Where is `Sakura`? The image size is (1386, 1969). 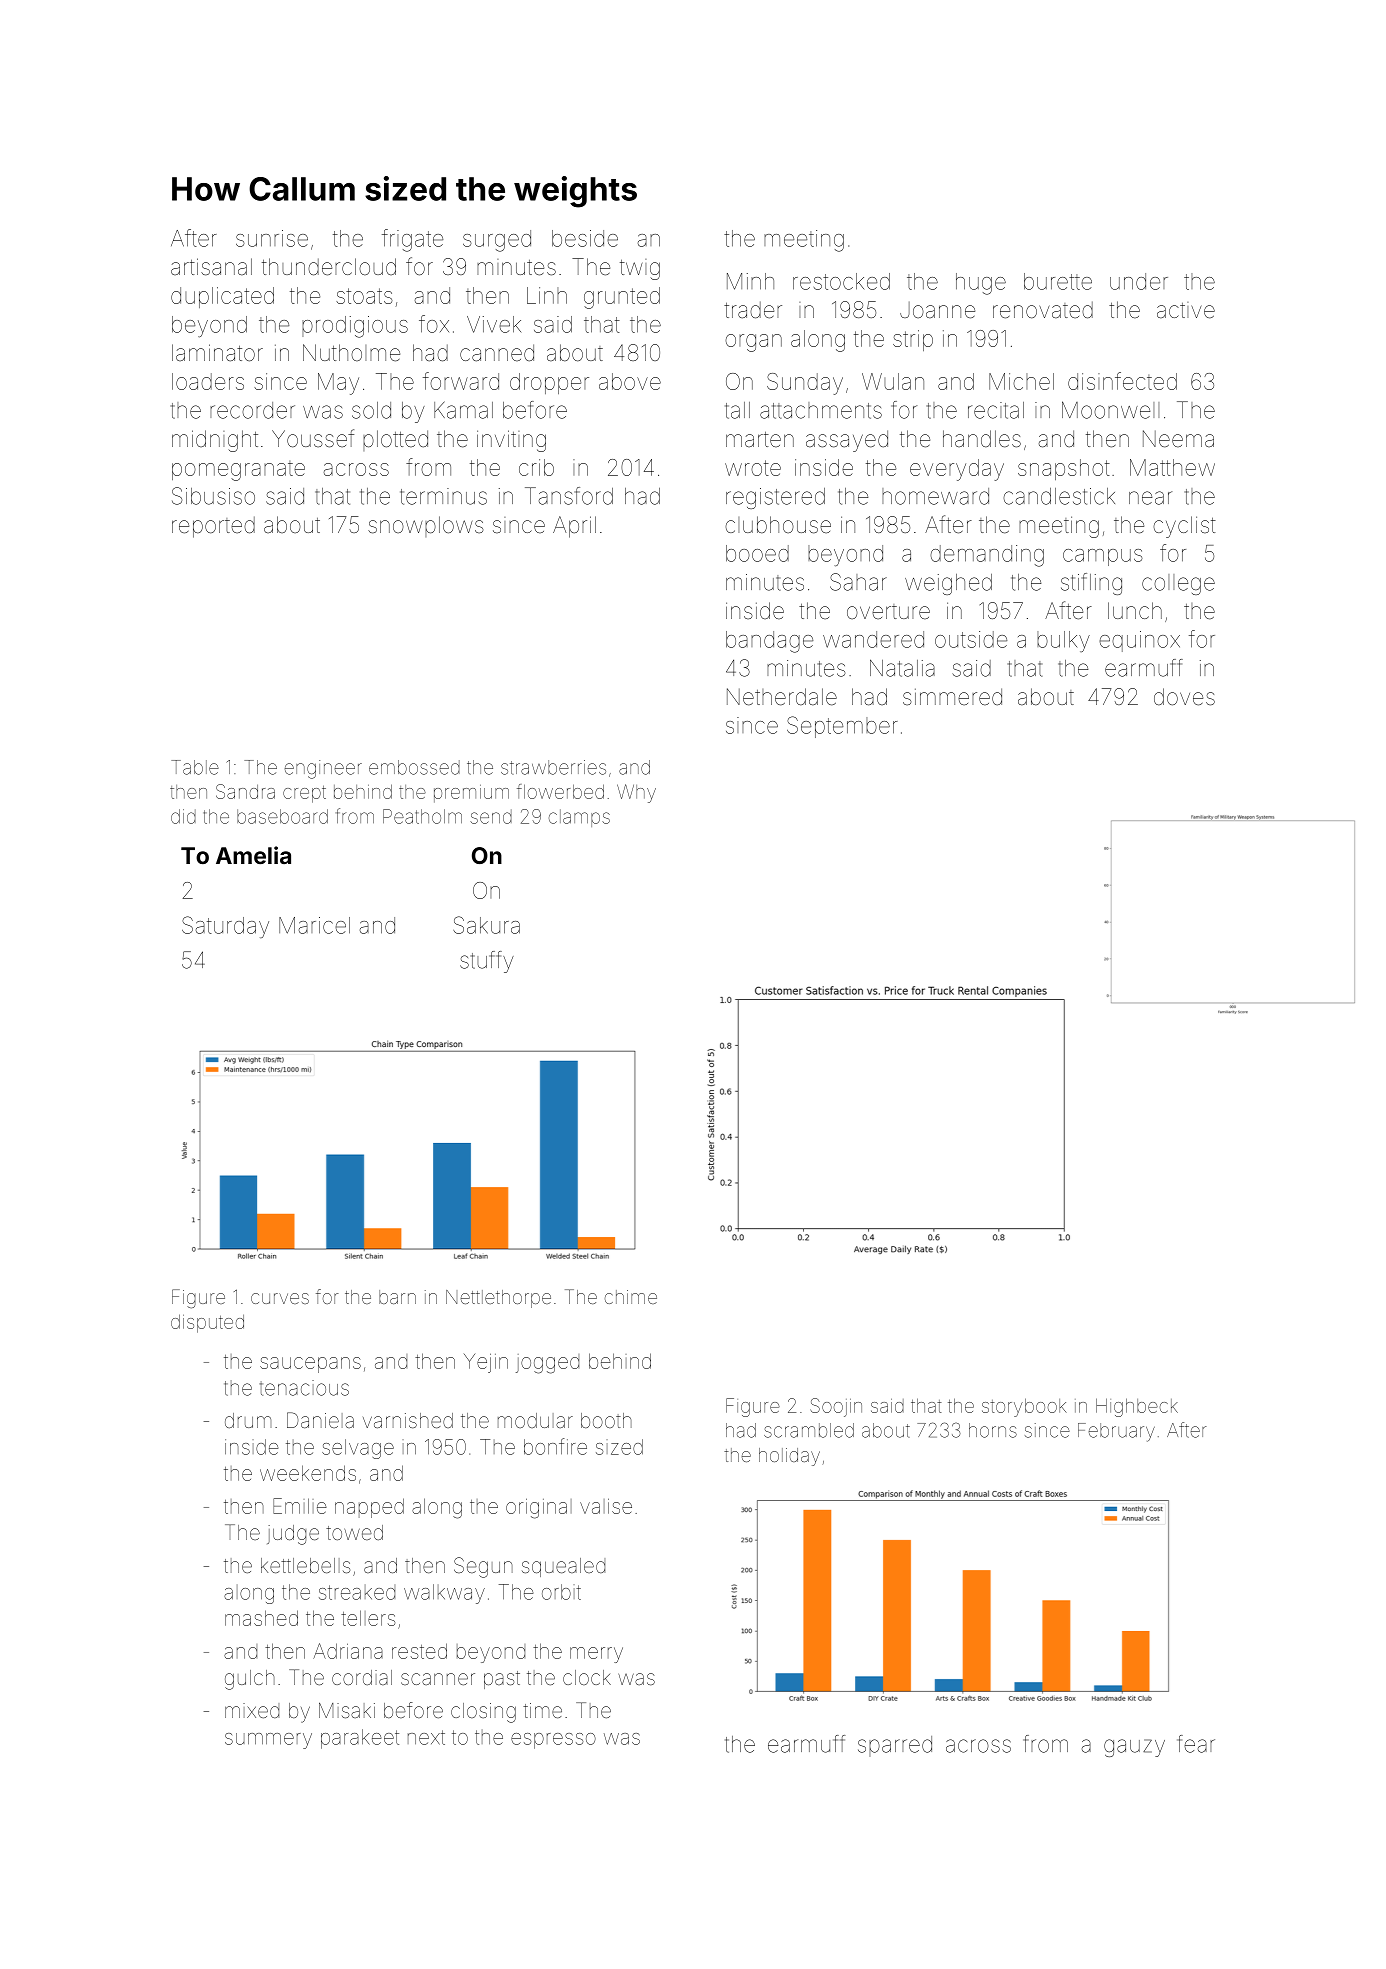 Sakura is located at coordinates (486, 925).
